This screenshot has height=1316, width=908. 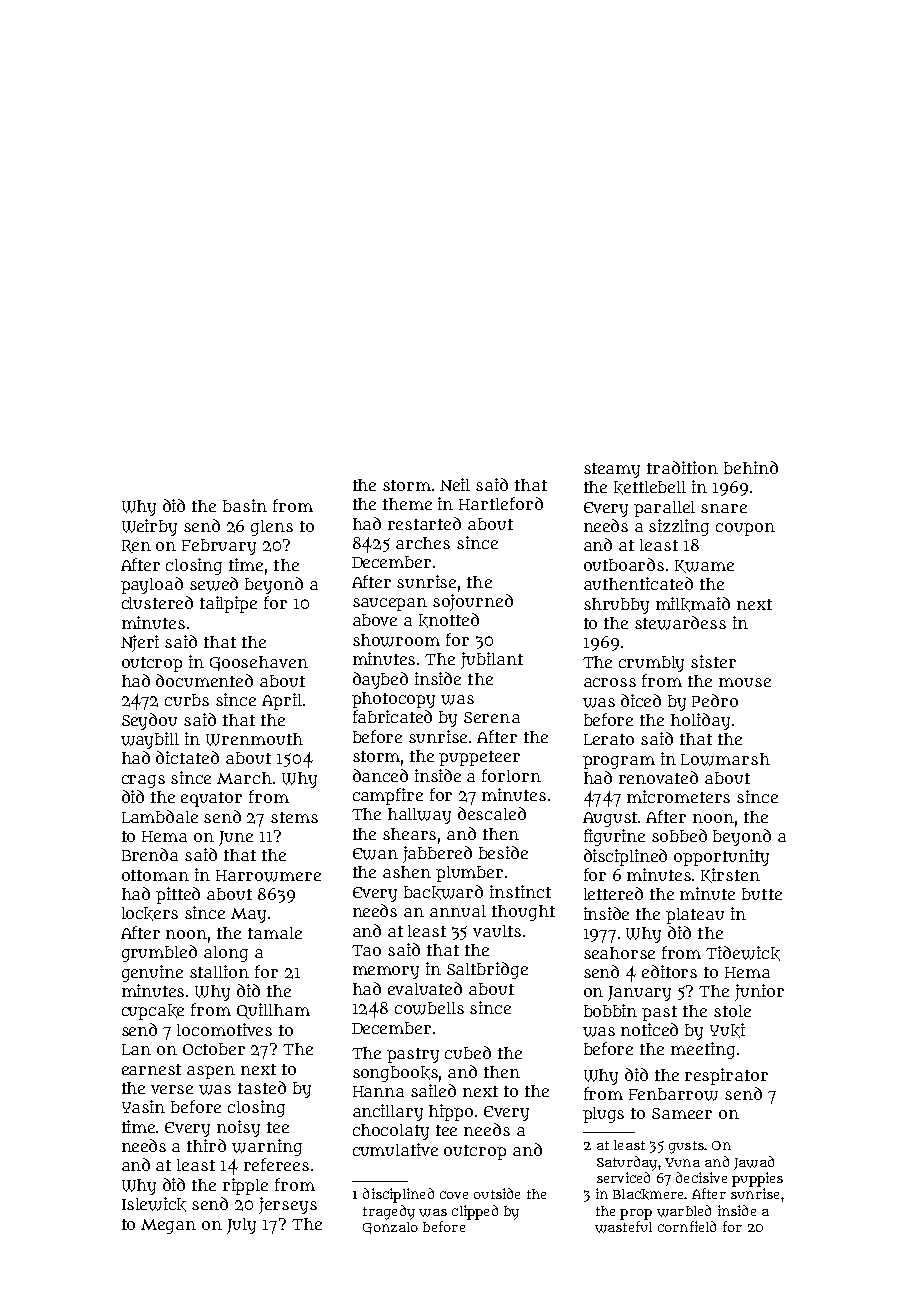 What do you see at coordinates (603, 1115) in the screenshot?
I see `plugs` at bounding box center [603, 1115].
